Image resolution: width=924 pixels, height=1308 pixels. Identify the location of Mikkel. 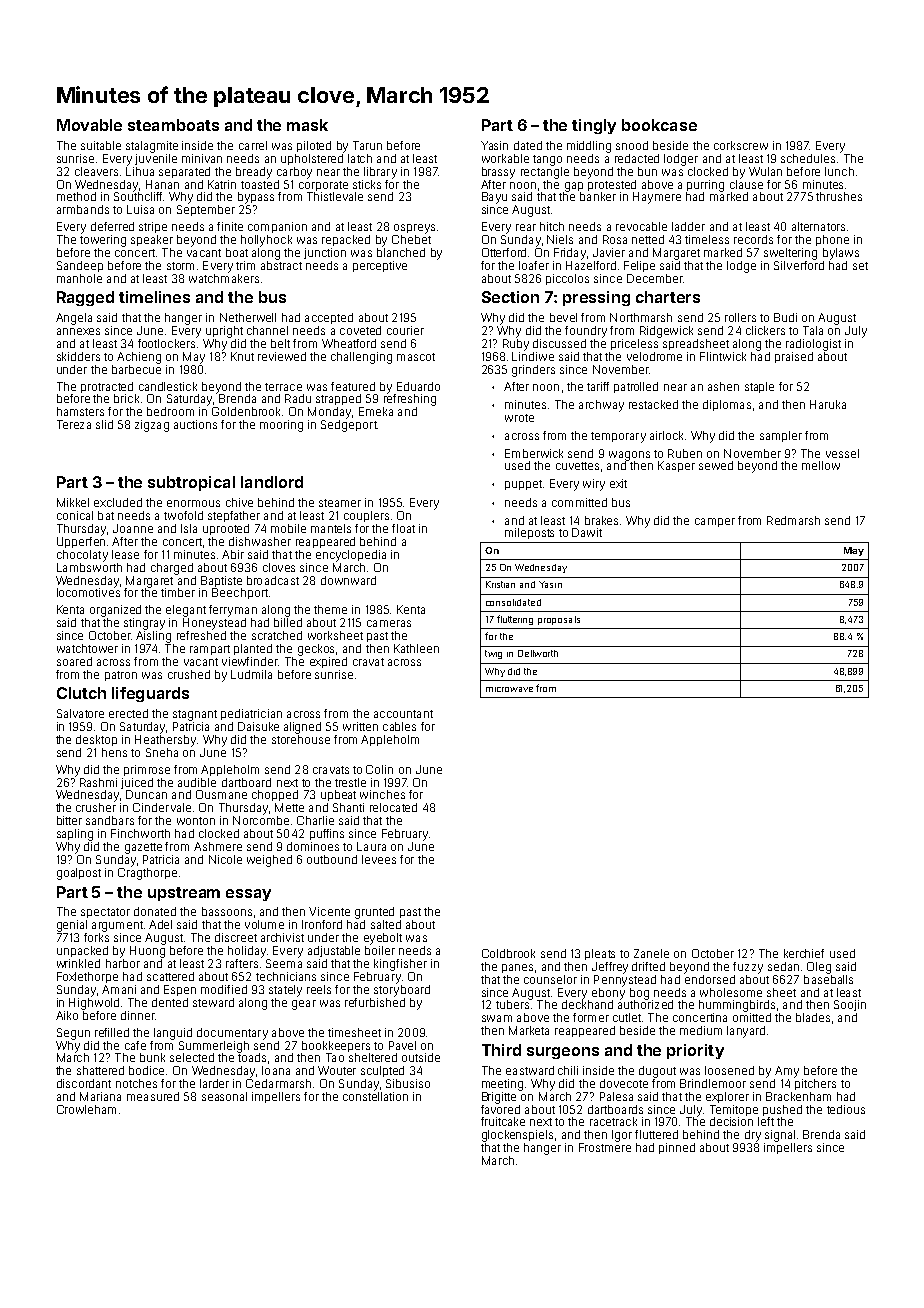
(73, 502).
